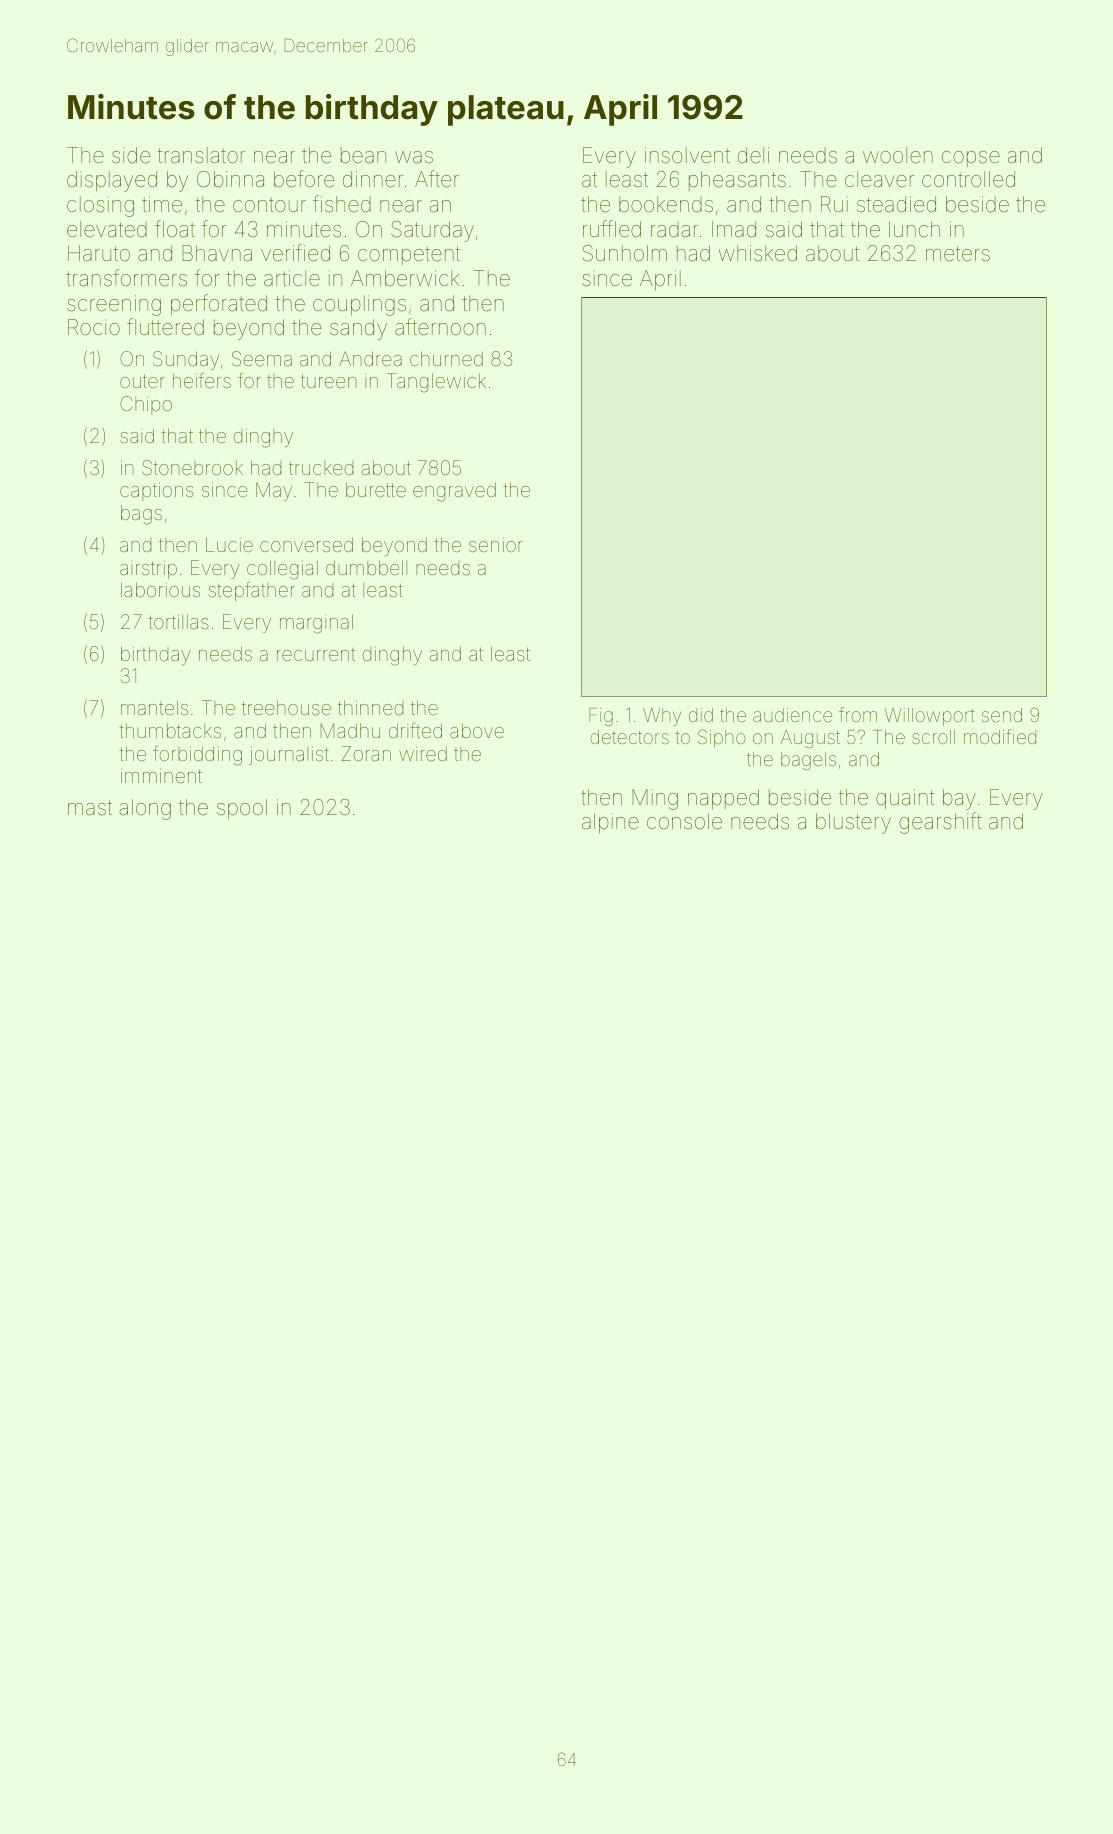 The image size is (1113, 1834). Describe the element at coordinates (610, 823) in the screenshot. I see `alpine` at that location.
